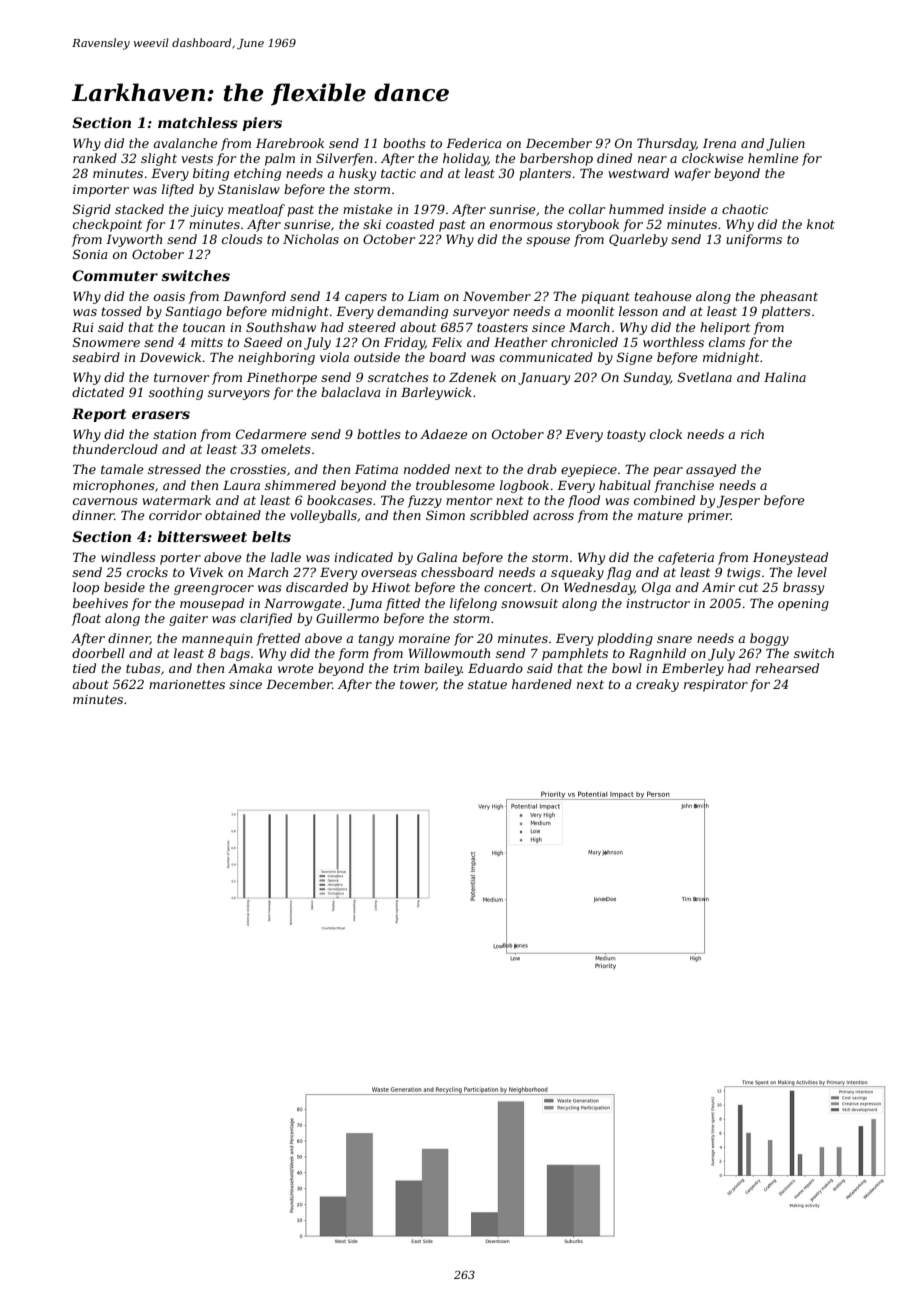  I want to click on Halina, so click(785, 377).
